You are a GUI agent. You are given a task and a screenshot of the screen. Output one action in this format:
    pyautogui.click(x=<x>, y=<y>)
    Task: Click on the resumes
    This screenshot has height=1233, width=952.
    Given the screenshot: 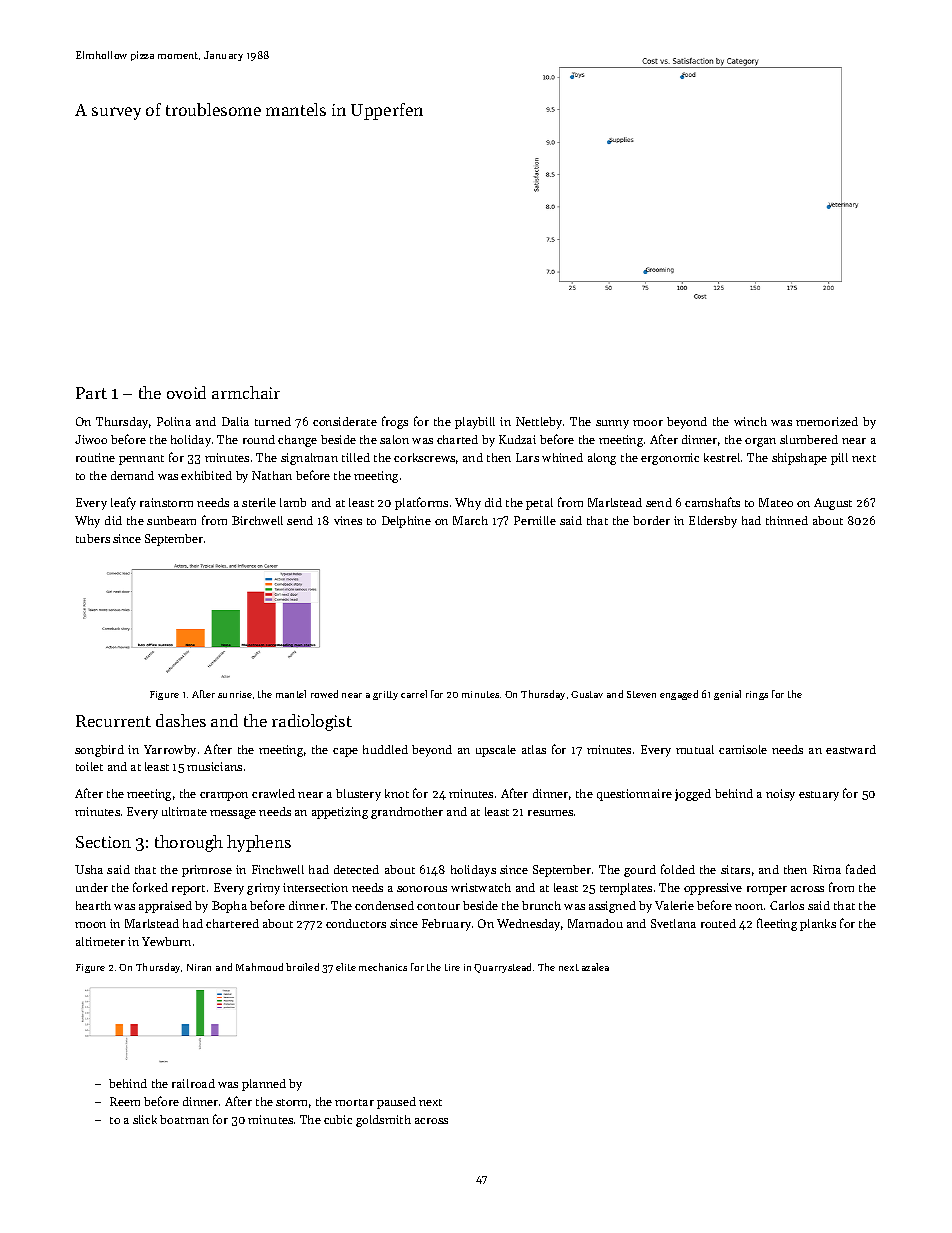 What is the action you would take?
    pyautogui.click(x=550, y=813)
